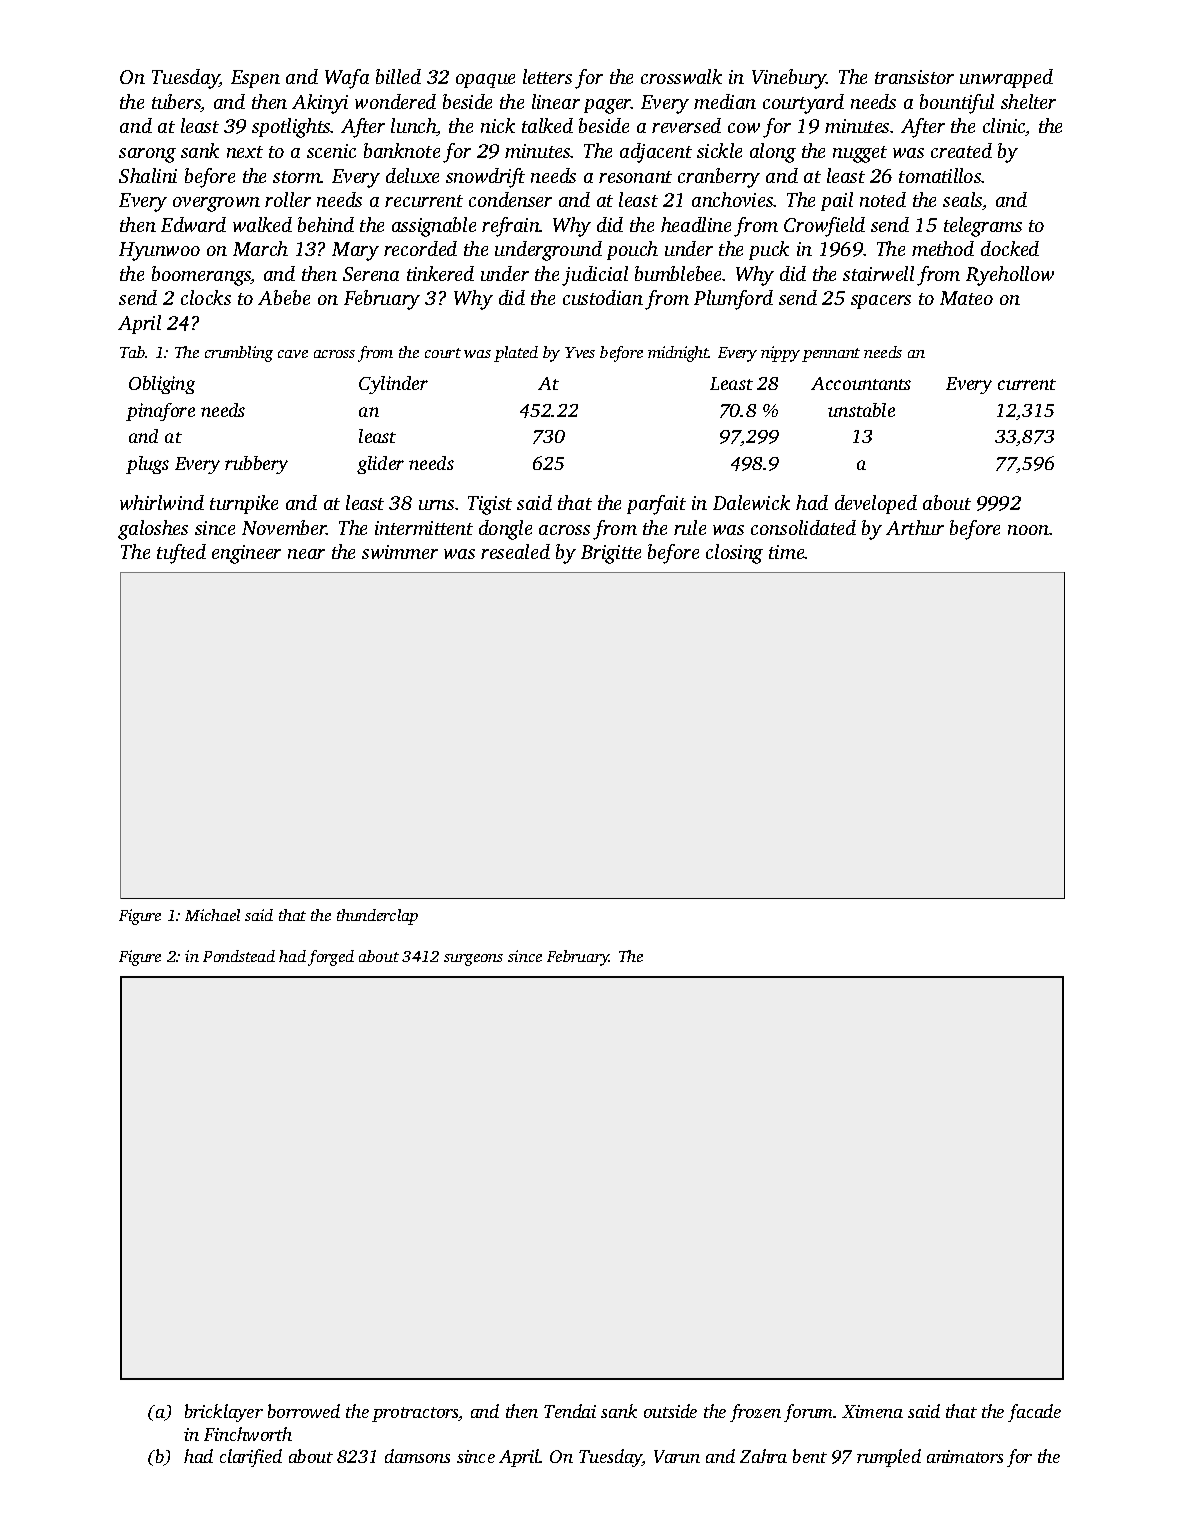  Describe the element at coordinates (515, 551) in the screenshot. I see `resealed` at that location.
